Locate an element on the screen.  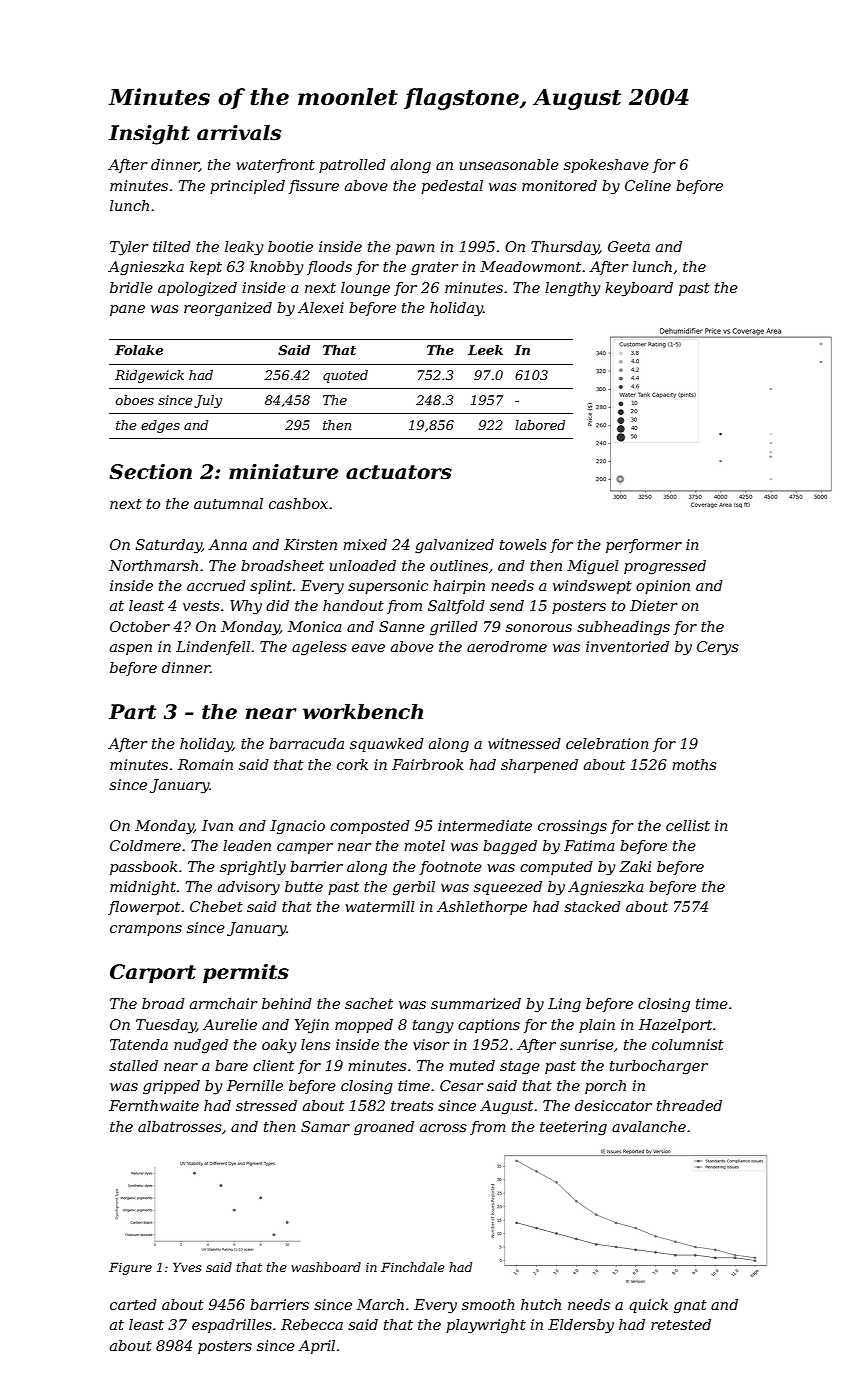
arrivals is located at coordinates (239, 133).
